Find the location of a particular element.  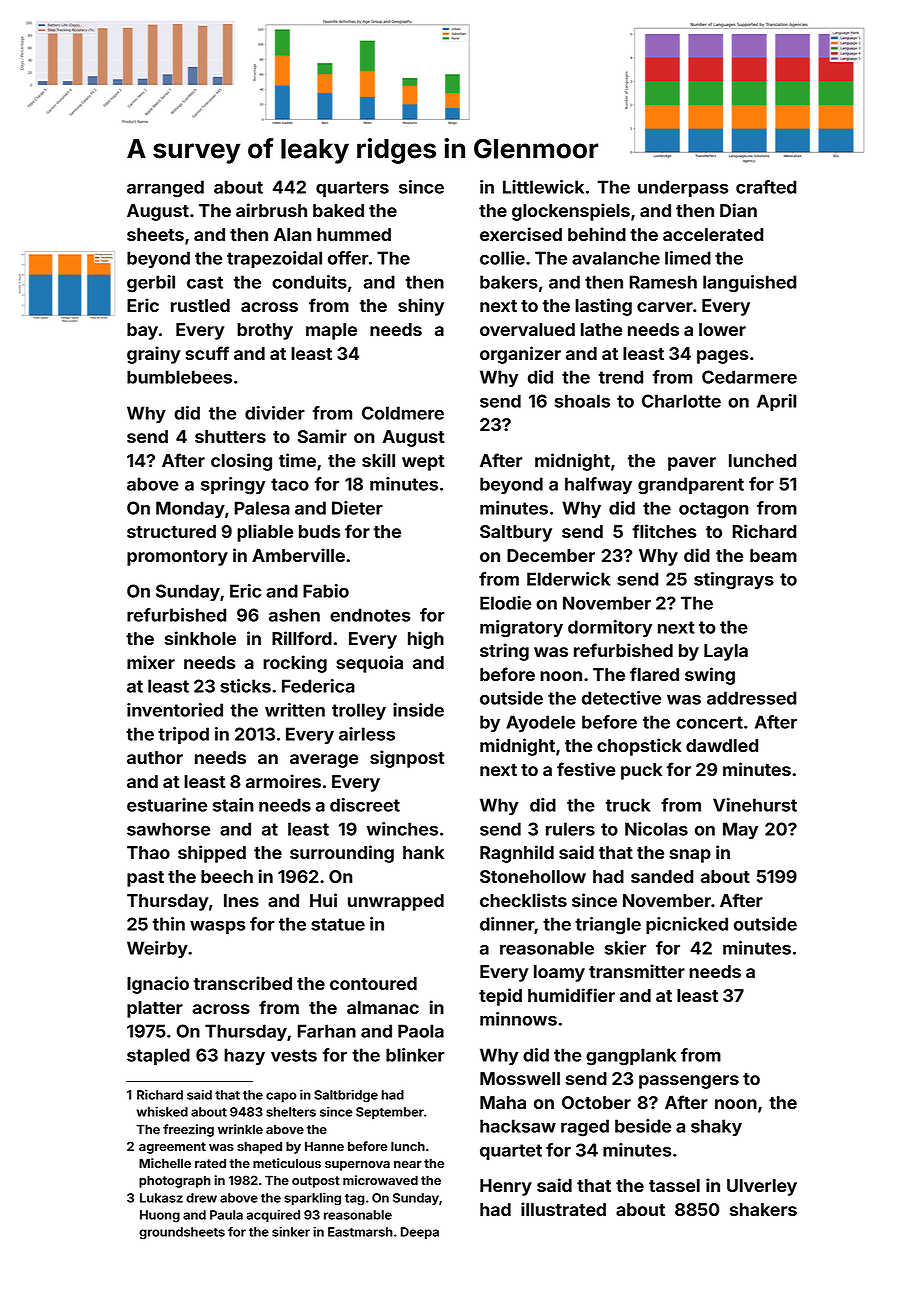

quarters is located at coordinates (352, 189).
